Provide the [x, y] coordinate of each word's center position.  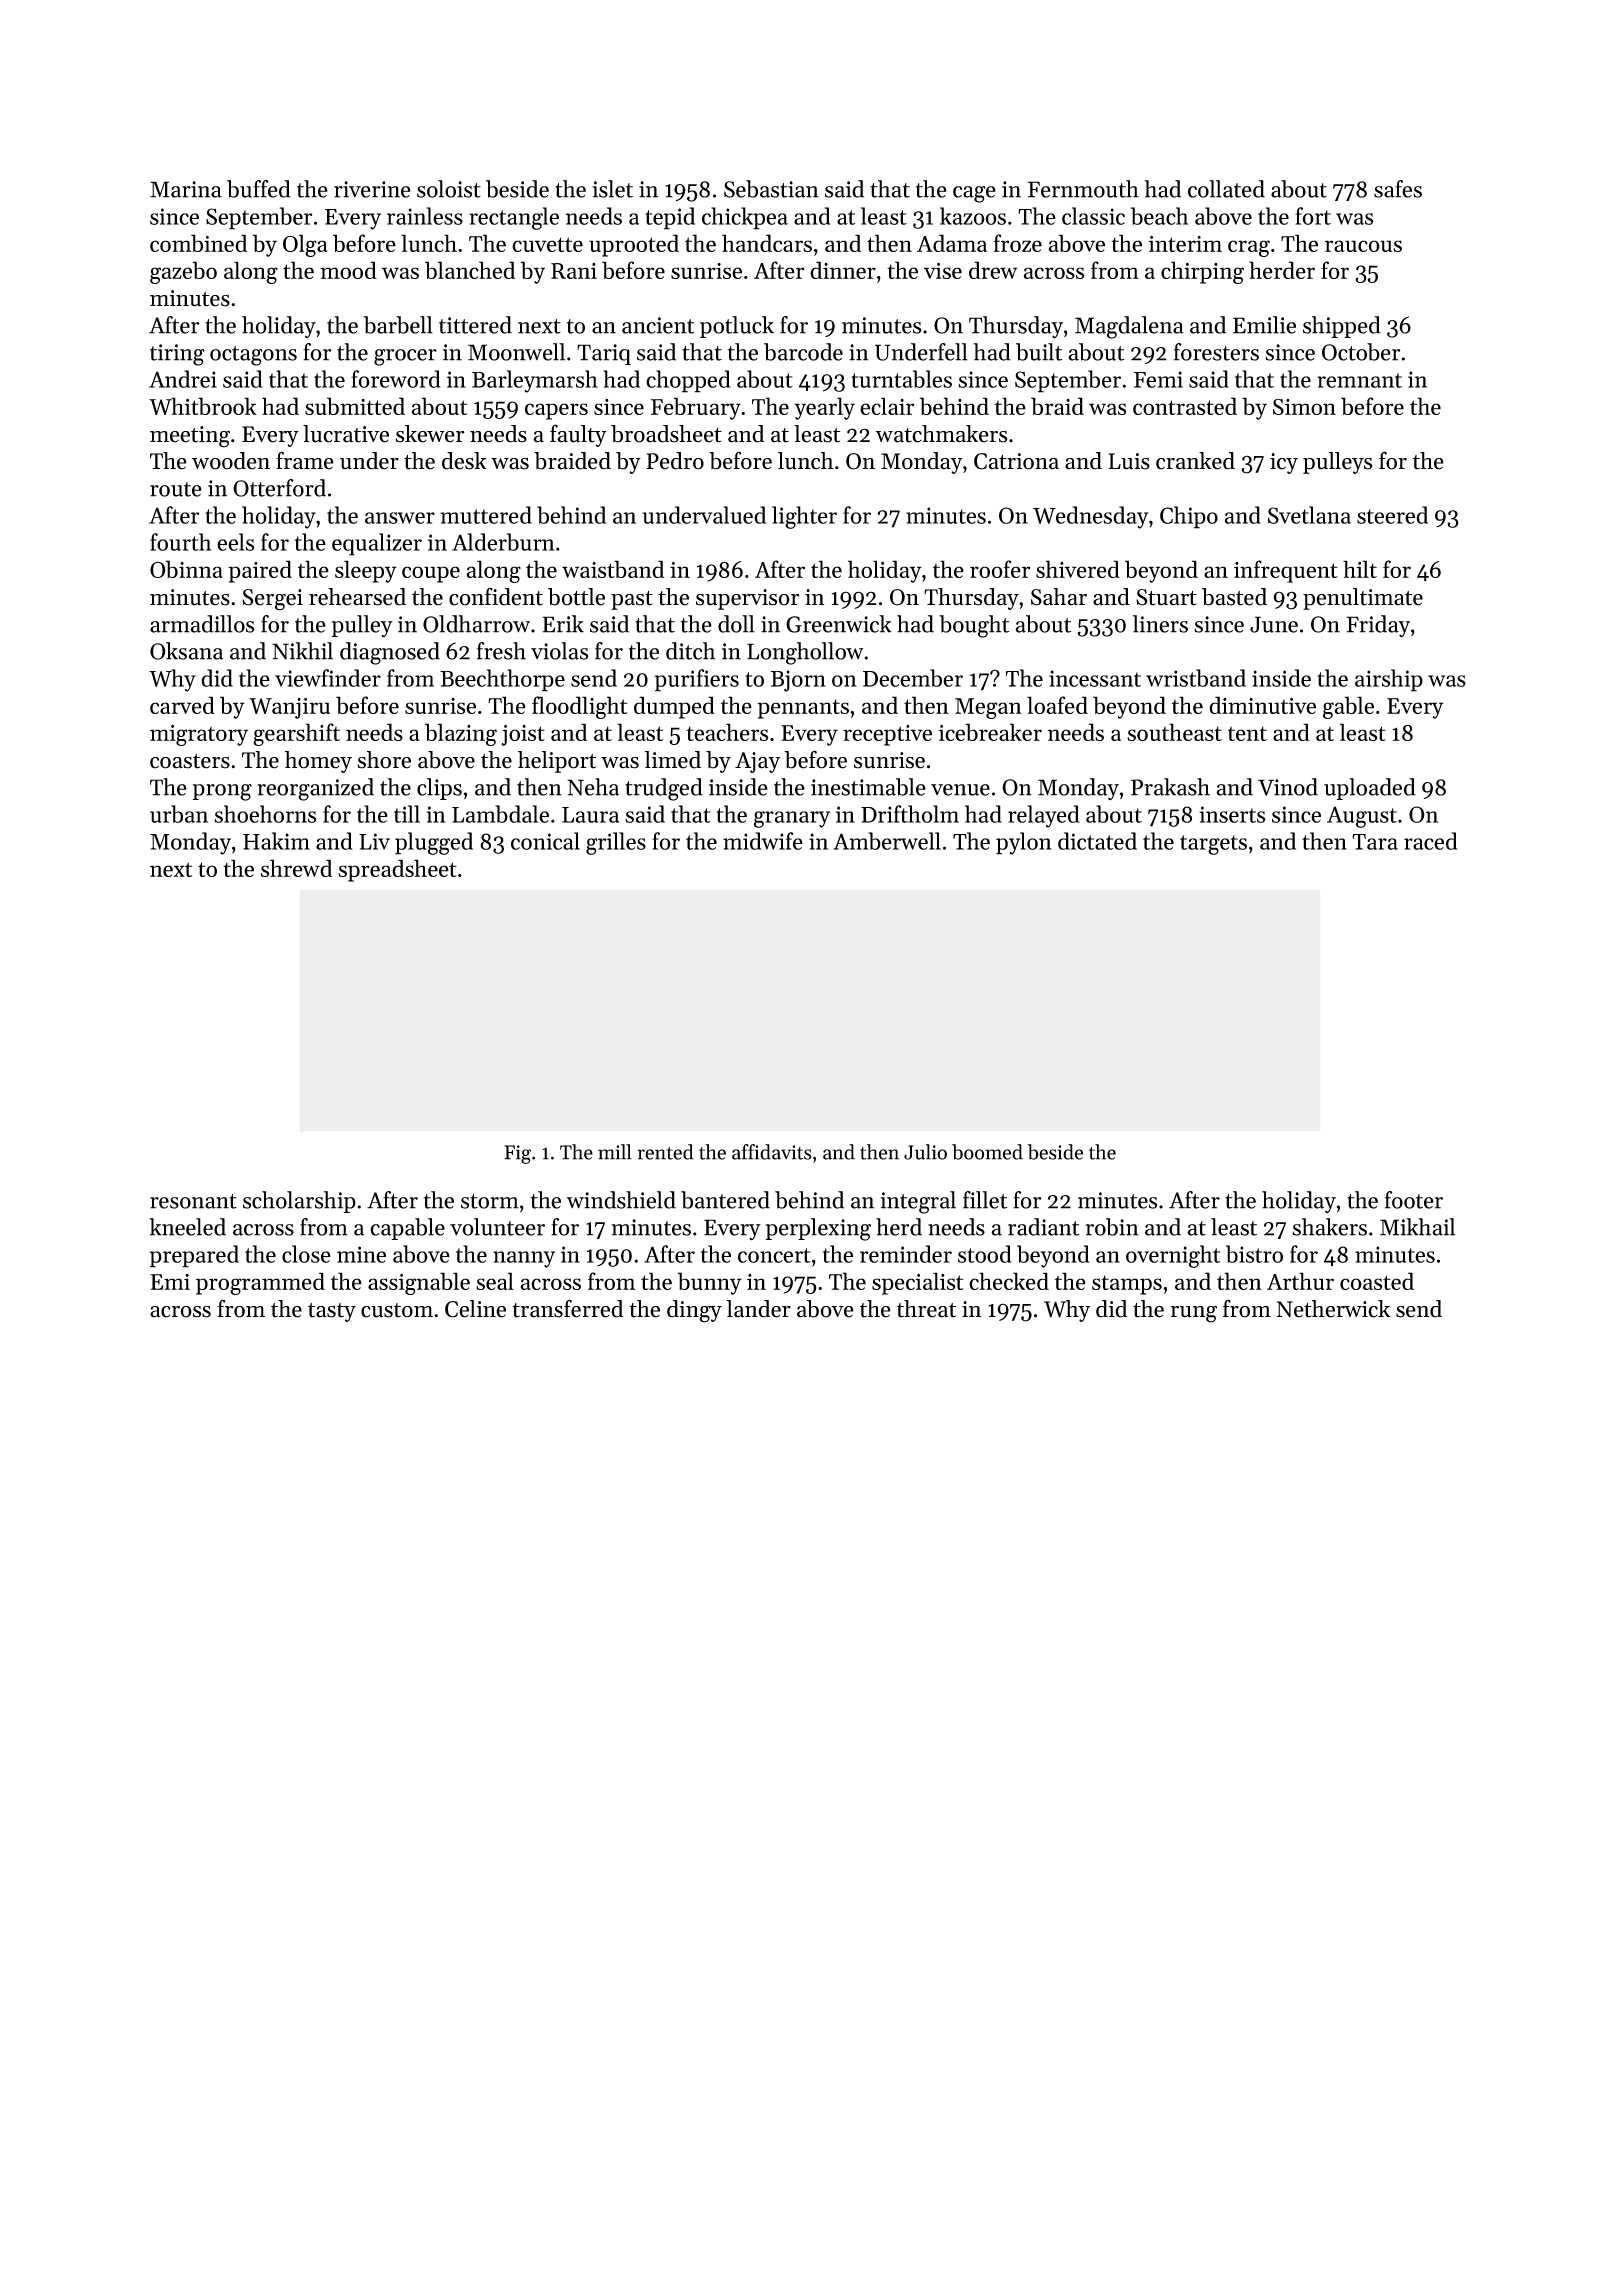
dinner [843, 270]
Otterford [279, 488]
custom [397, 1310]
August [1362, 817]
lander [759, 1309]
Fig [517, 1154]
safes [1398, 189]
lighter [804, 517]
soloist [449, 189]
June [1274, 624]
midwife [763, 841]
